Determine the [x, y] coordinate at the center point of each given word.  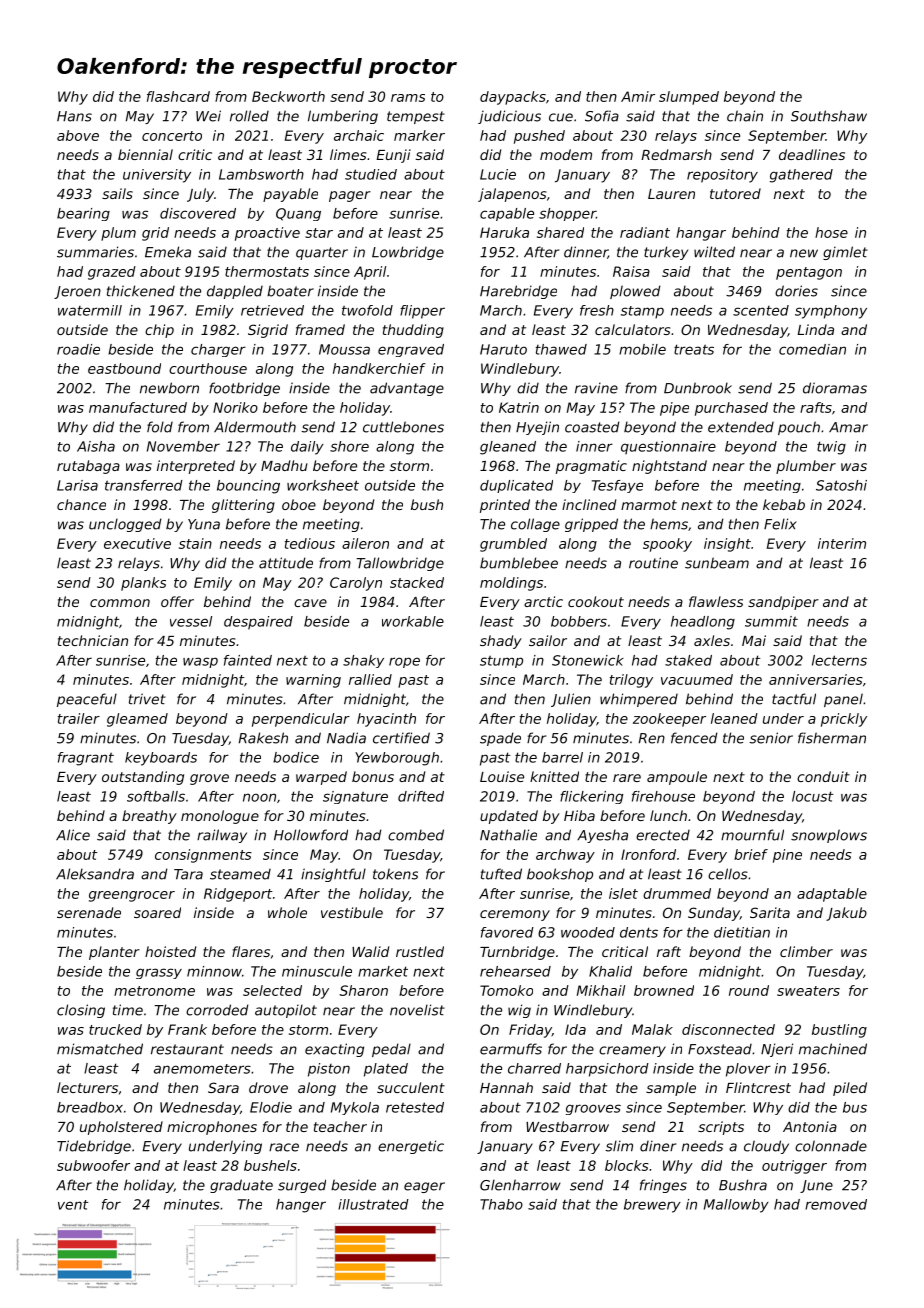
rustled [420, 951]
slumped [689, 98]
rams [408, 98]
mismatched [100, 1049]
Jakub [846, 914]
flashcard [178, 96]
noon [259, 797]
